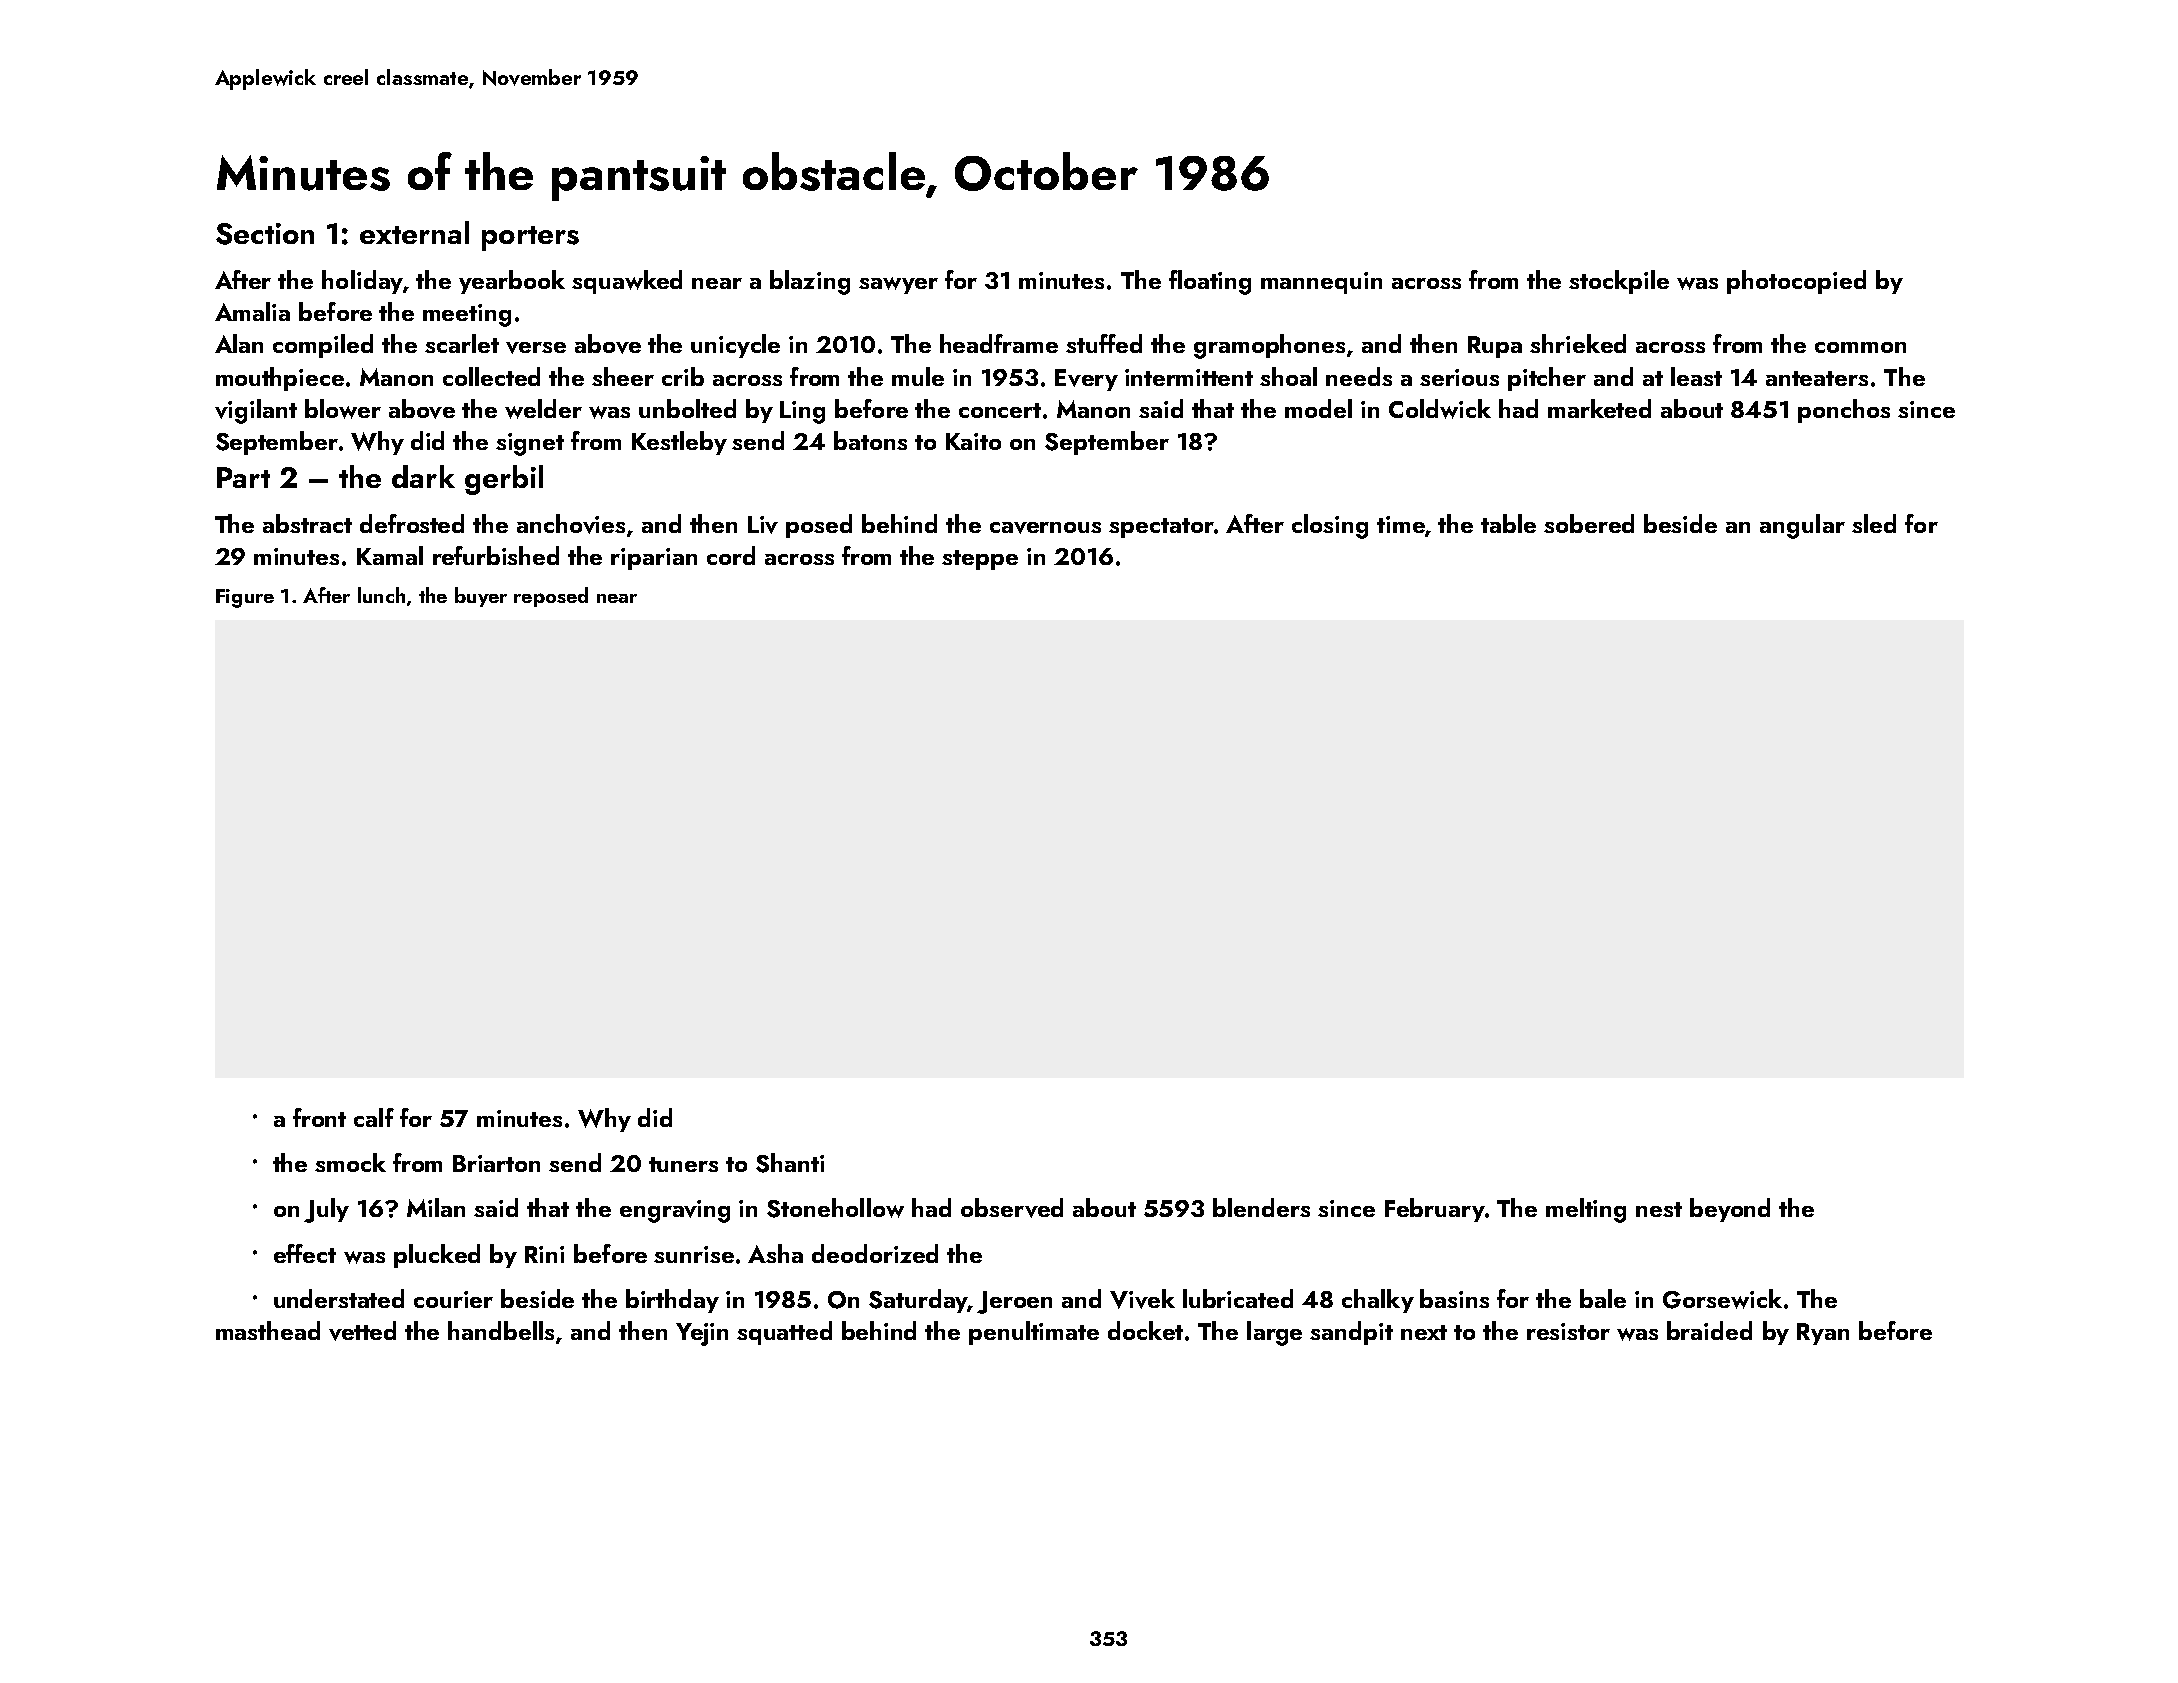 This document has width=2178, height=1683. I want to click on Jeroen, so click(1014, 1302).
